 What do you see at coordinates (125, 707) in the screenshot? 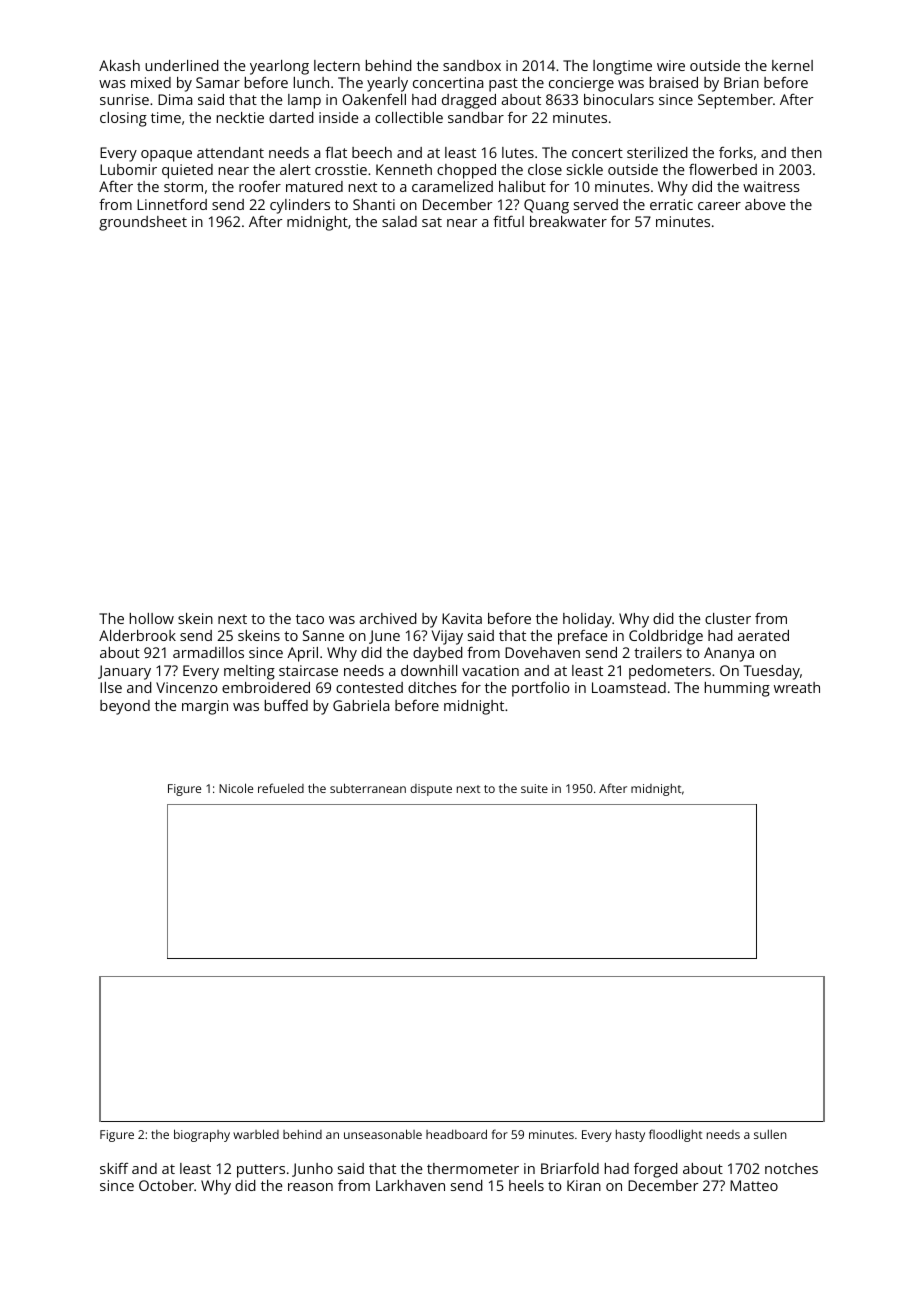
I see `beyond` at bounding box center [125, 707].
